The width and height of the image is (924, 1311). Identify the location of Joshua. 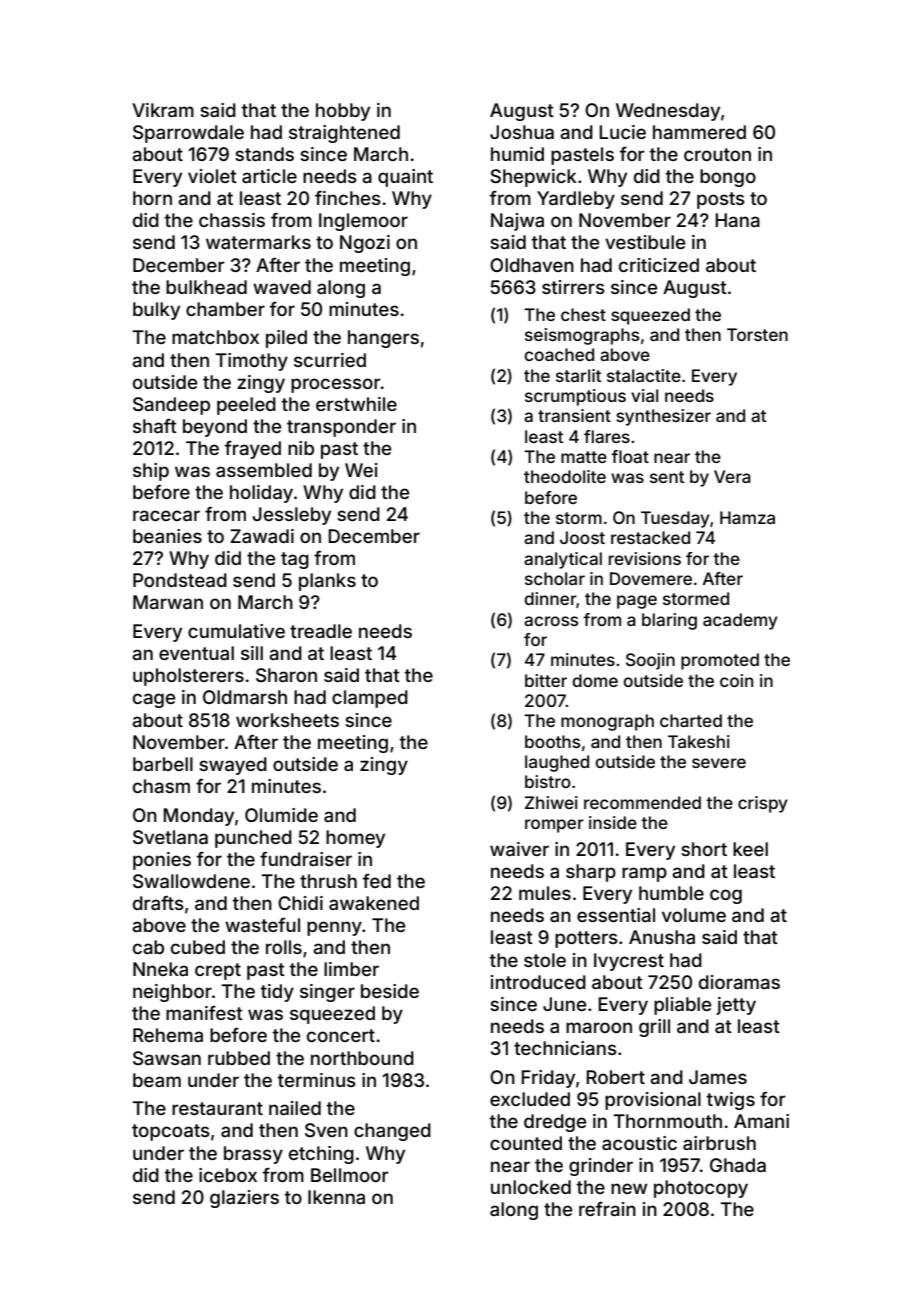
(522, 132).
